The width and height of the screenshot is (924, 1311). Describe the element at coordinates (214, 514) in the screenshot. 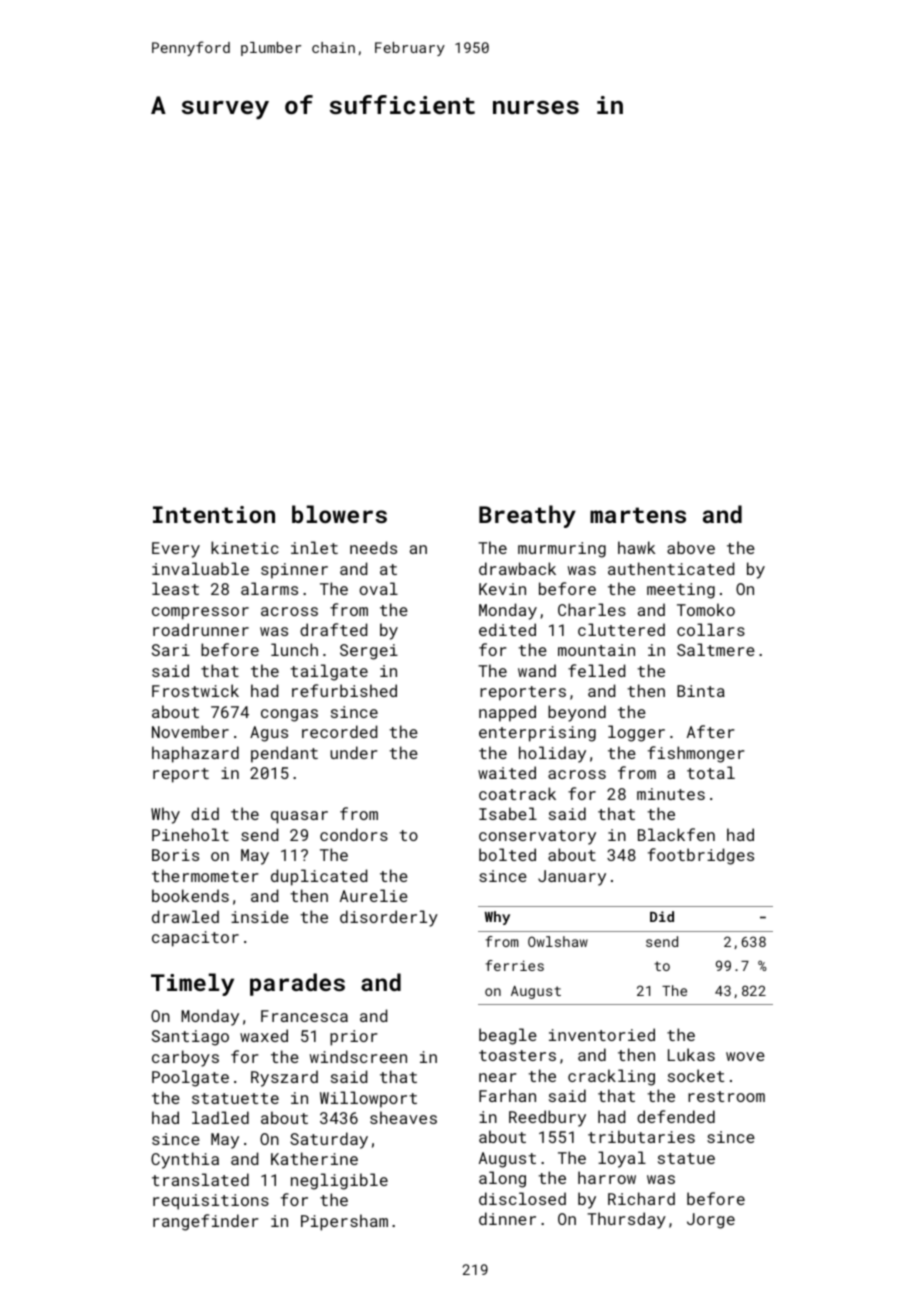

I see `Intention` at that location.
